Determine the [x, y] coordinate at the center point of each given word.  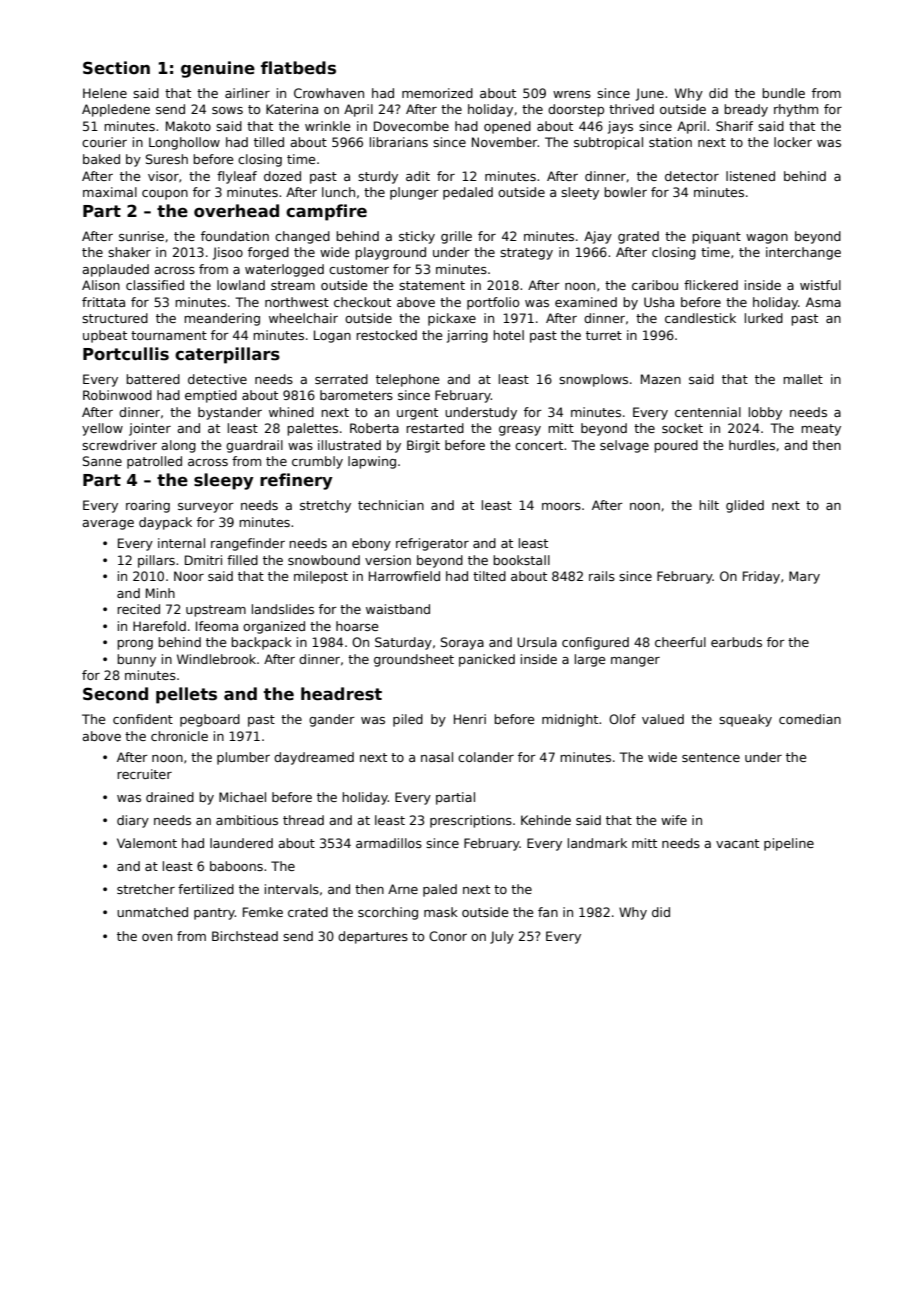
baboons [236, 866]
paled [440, 890]
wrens [572, 94]
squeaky [745, 720]
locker [793, 142]
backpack [261, 643]
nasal [437, 757]
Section [116, 68]
